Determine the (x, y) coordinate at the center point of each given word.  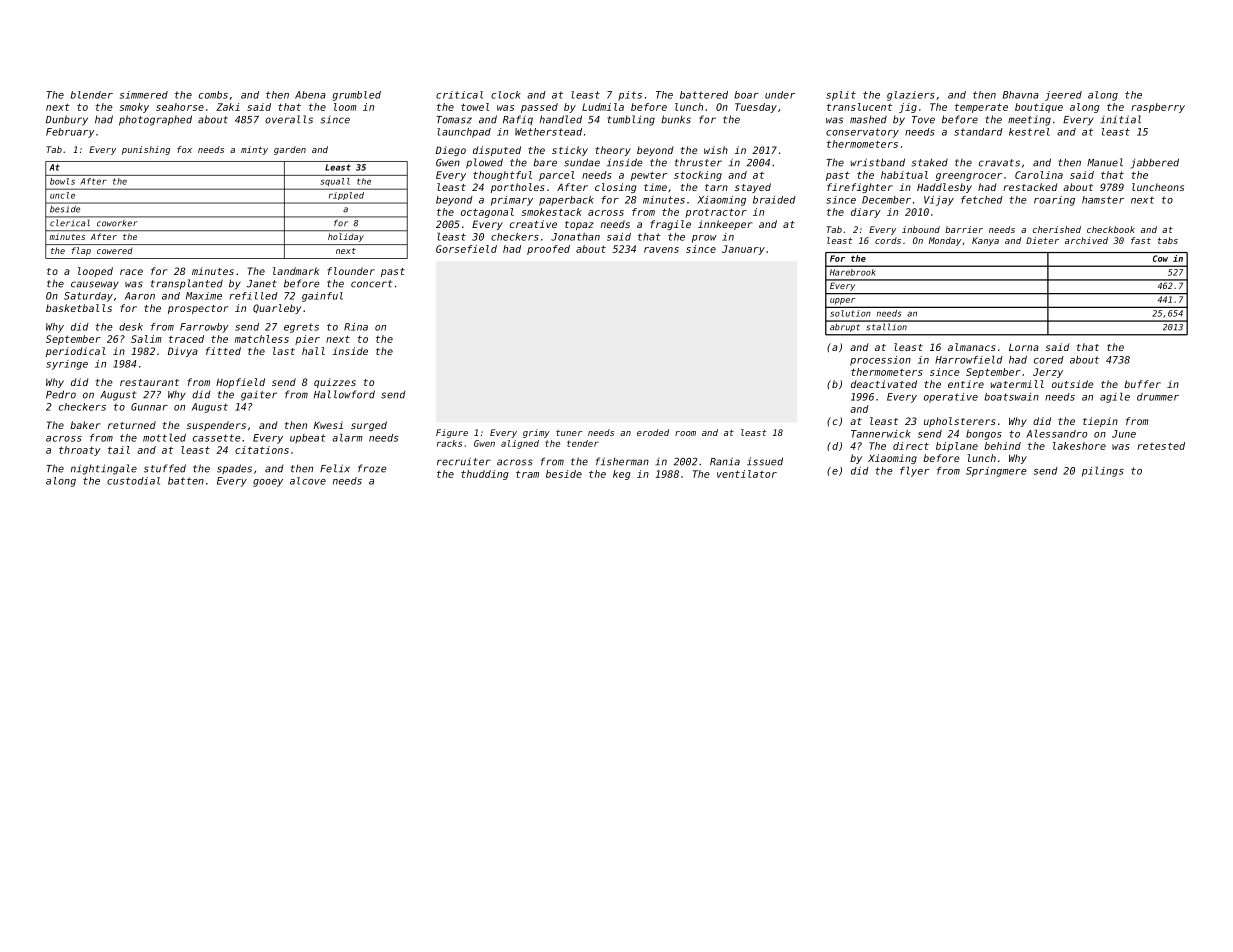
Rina (356, 327)
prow (704, 239)
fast (1141, 240)
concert (371, 284)
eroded (653, 432)
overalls (289, 119)
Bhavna (1021, 95)
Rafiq (518, 120)
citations (262, 450)
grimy (536, 433)
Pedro (61, 394)
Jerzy (1048, 373)
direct (911, 446)
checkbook (1111, 229)
